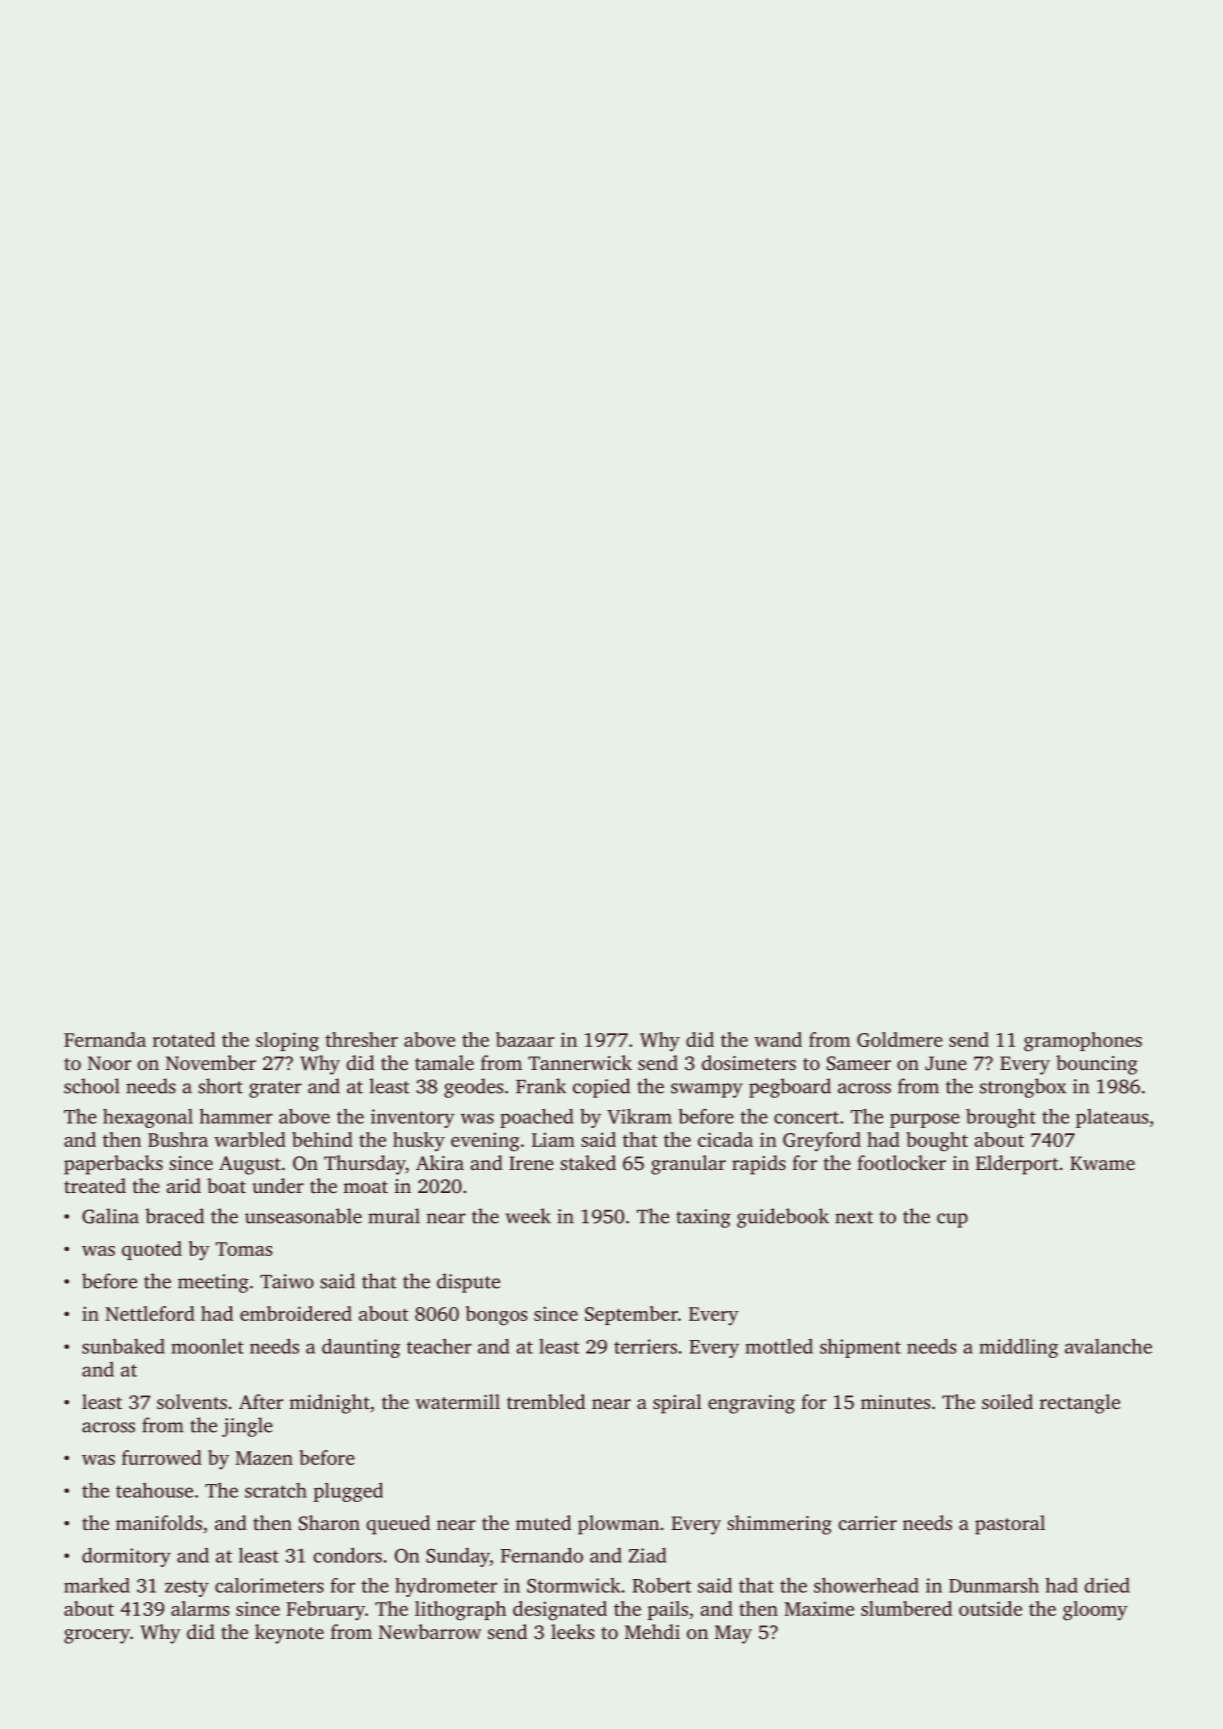 This image has height=1729, width=1223. What do you see at coordinates (261, 1401) in the image?
I see `After` at bounding box center [261, 1401].
